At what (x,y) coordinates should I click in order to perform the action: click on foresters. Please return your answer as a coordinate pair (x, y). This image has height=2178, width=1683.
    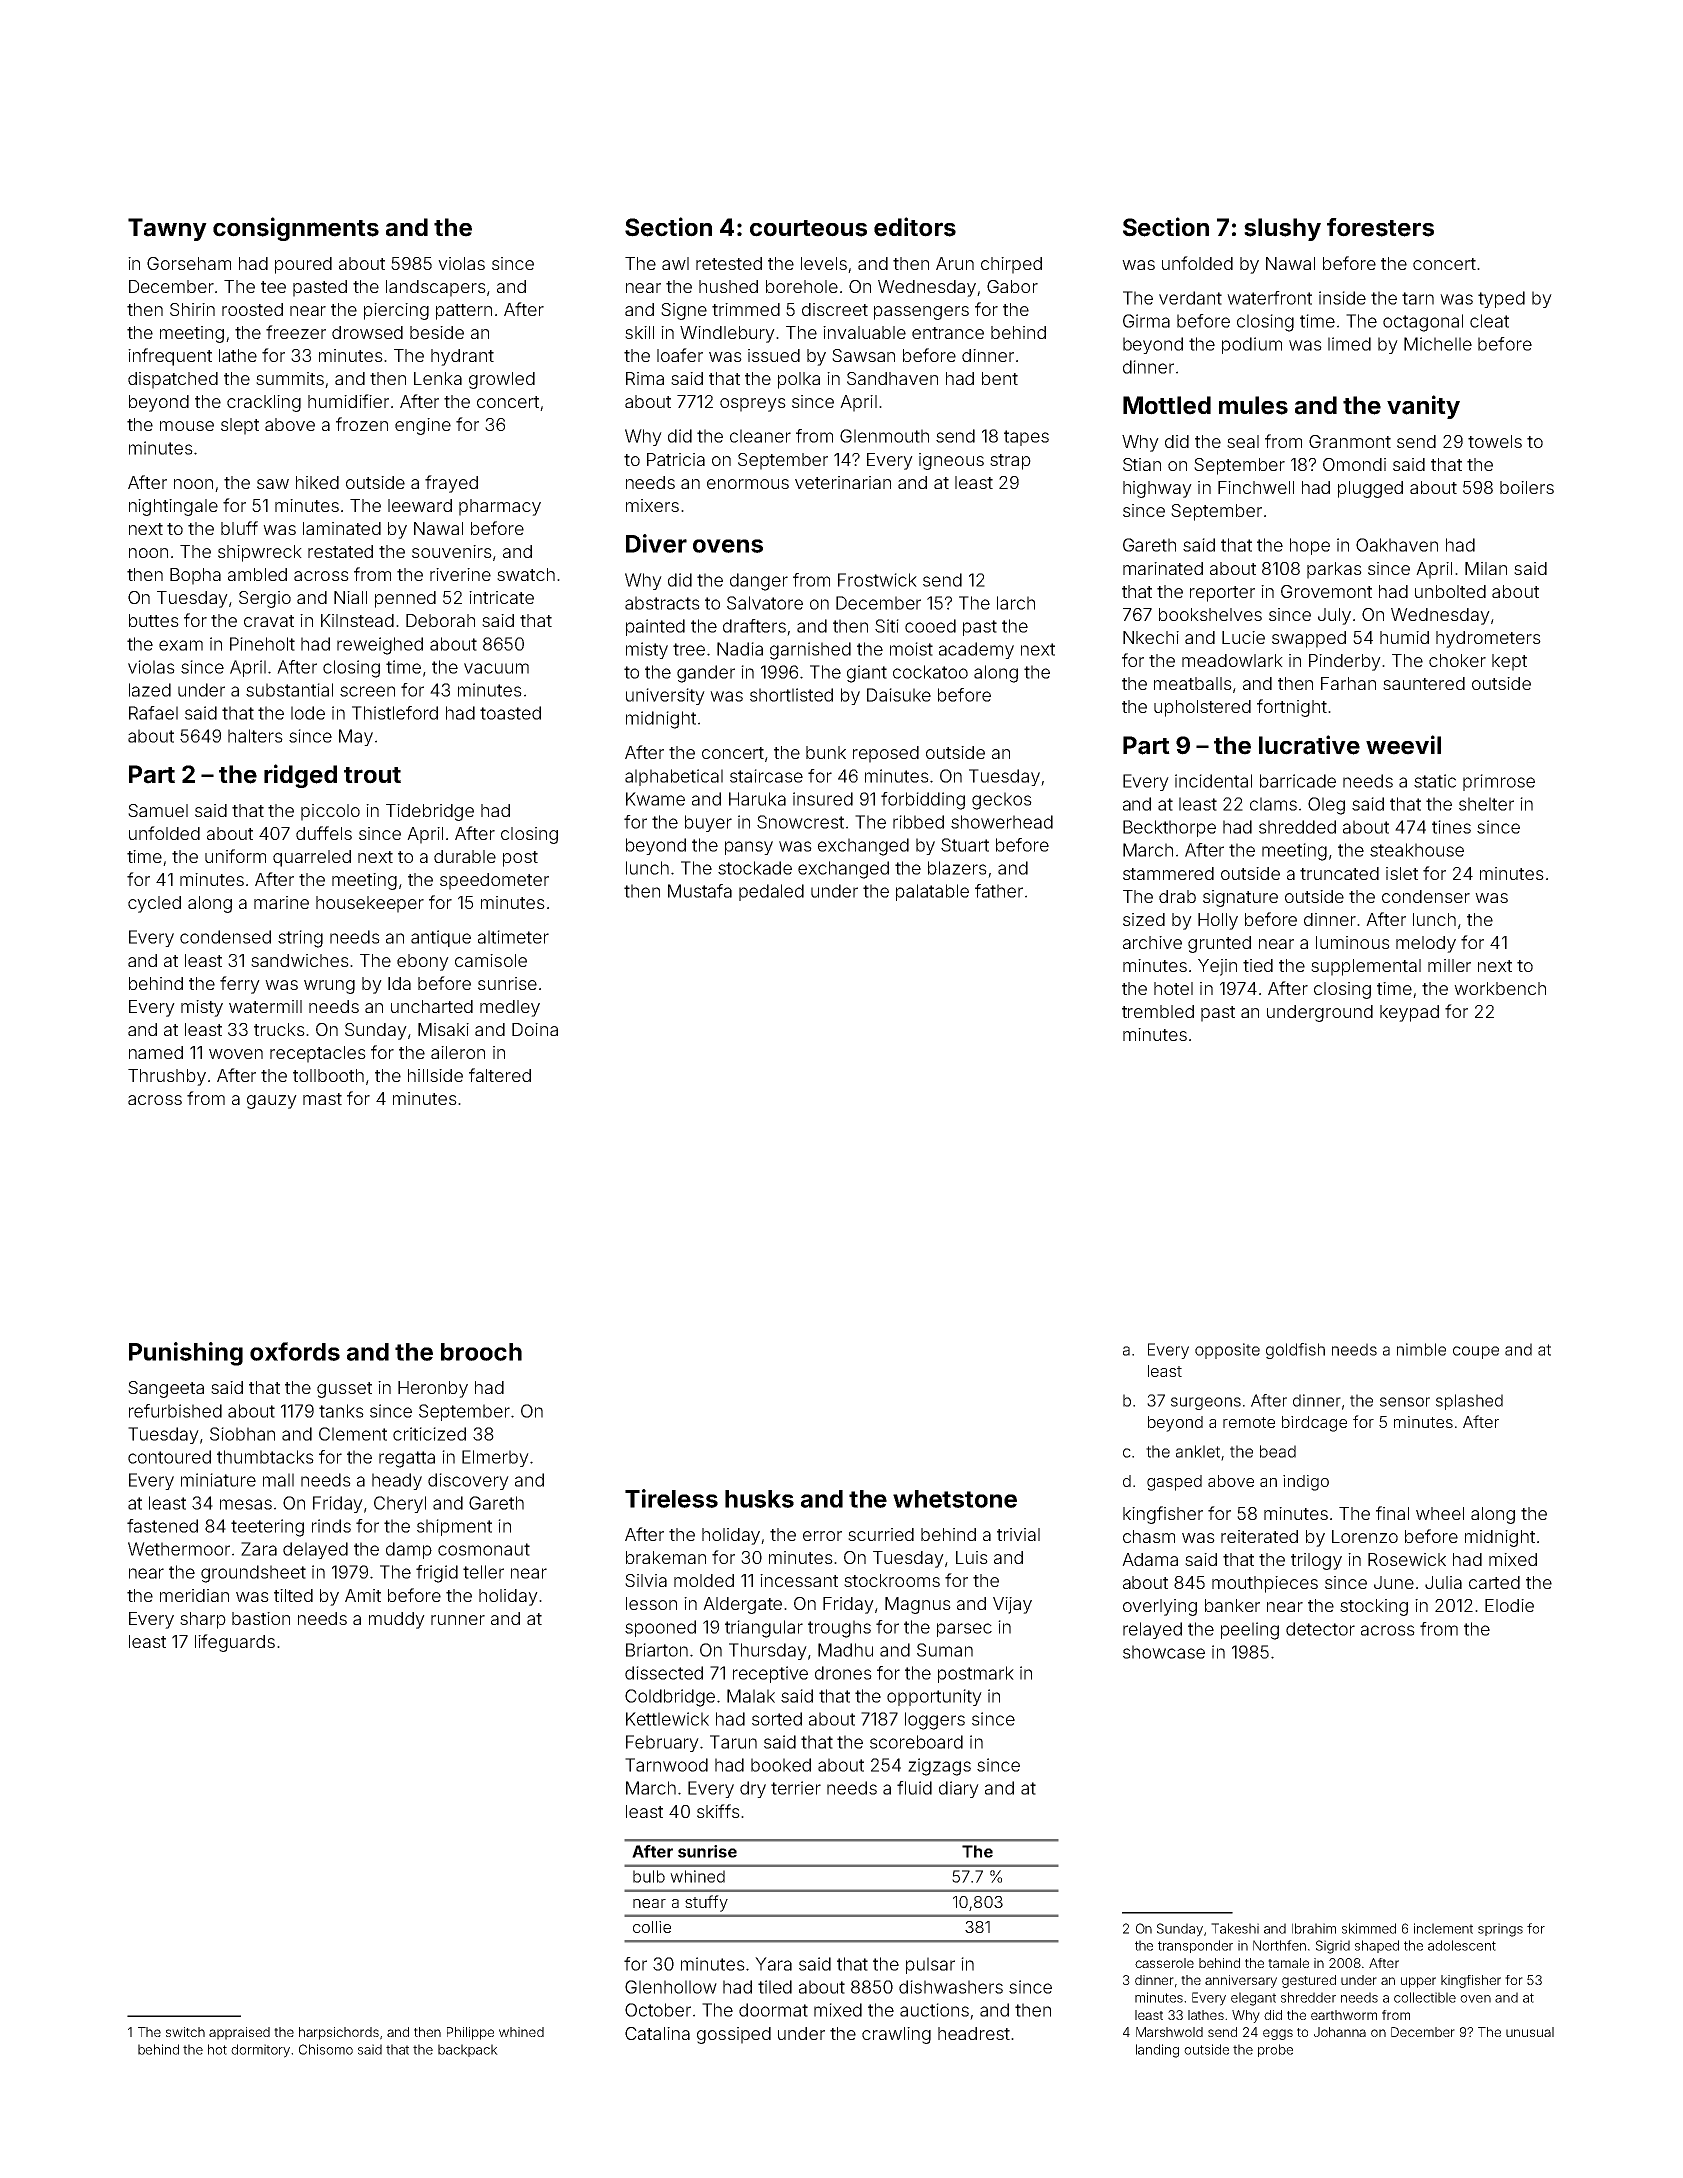
    Looking at the image, I should click on (1380, 227).
